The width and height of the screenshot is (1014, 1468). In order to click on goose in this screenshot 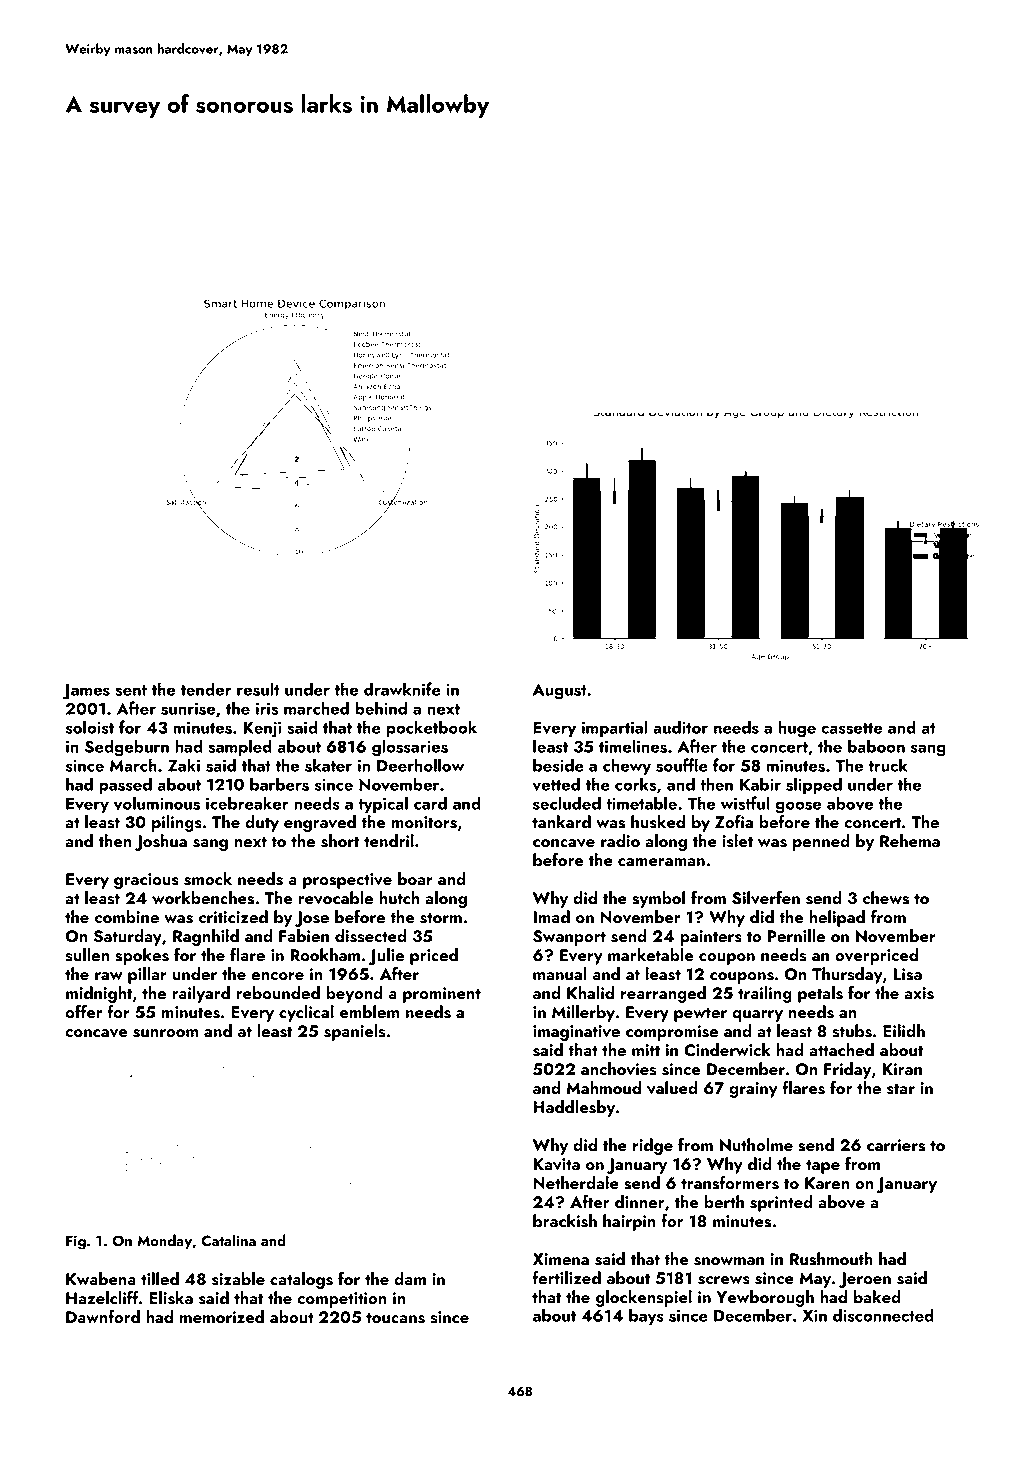, I will do `click(799, 807)`.
